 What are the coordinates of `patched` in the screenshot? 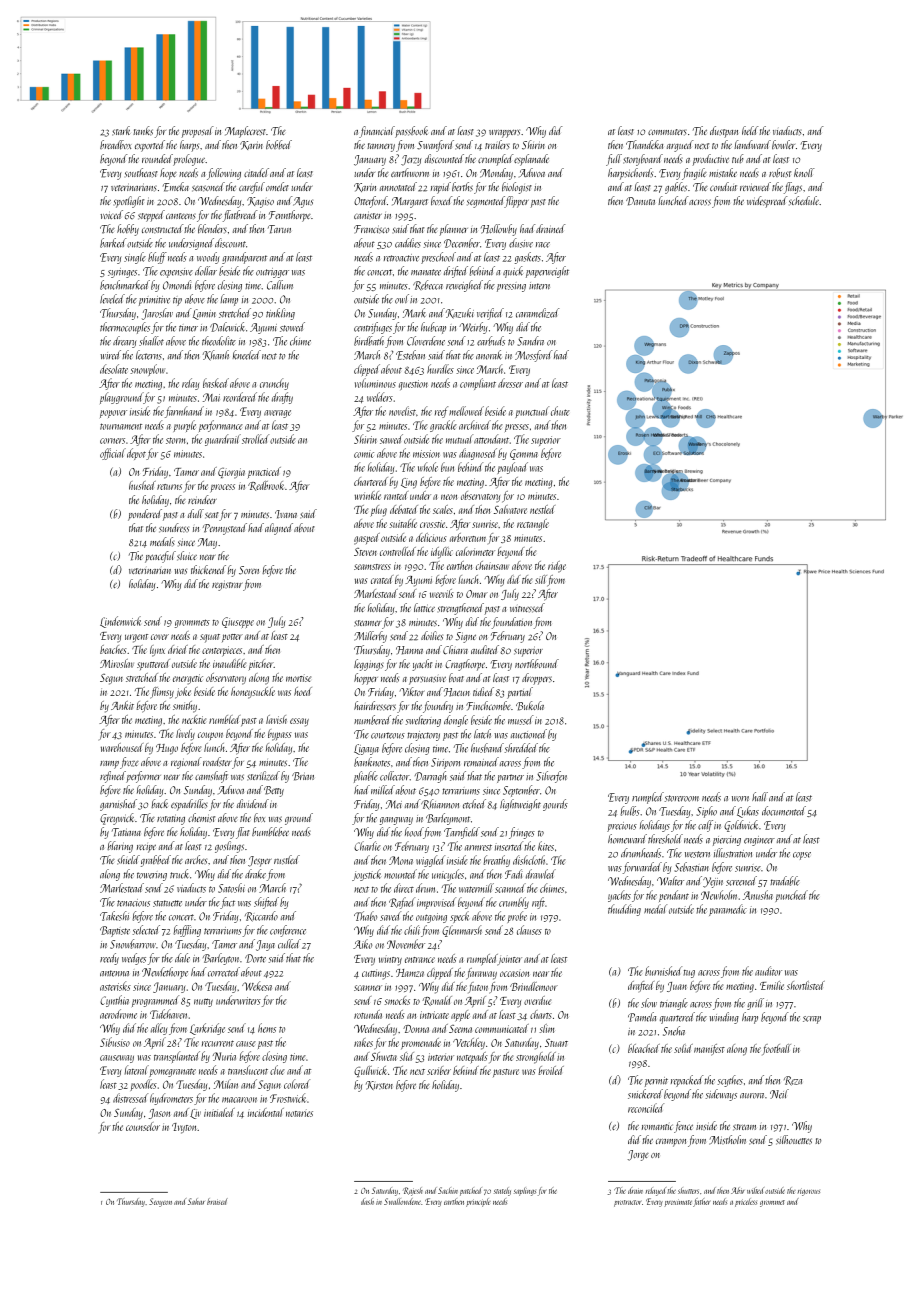 It's located at (471, 1191).
